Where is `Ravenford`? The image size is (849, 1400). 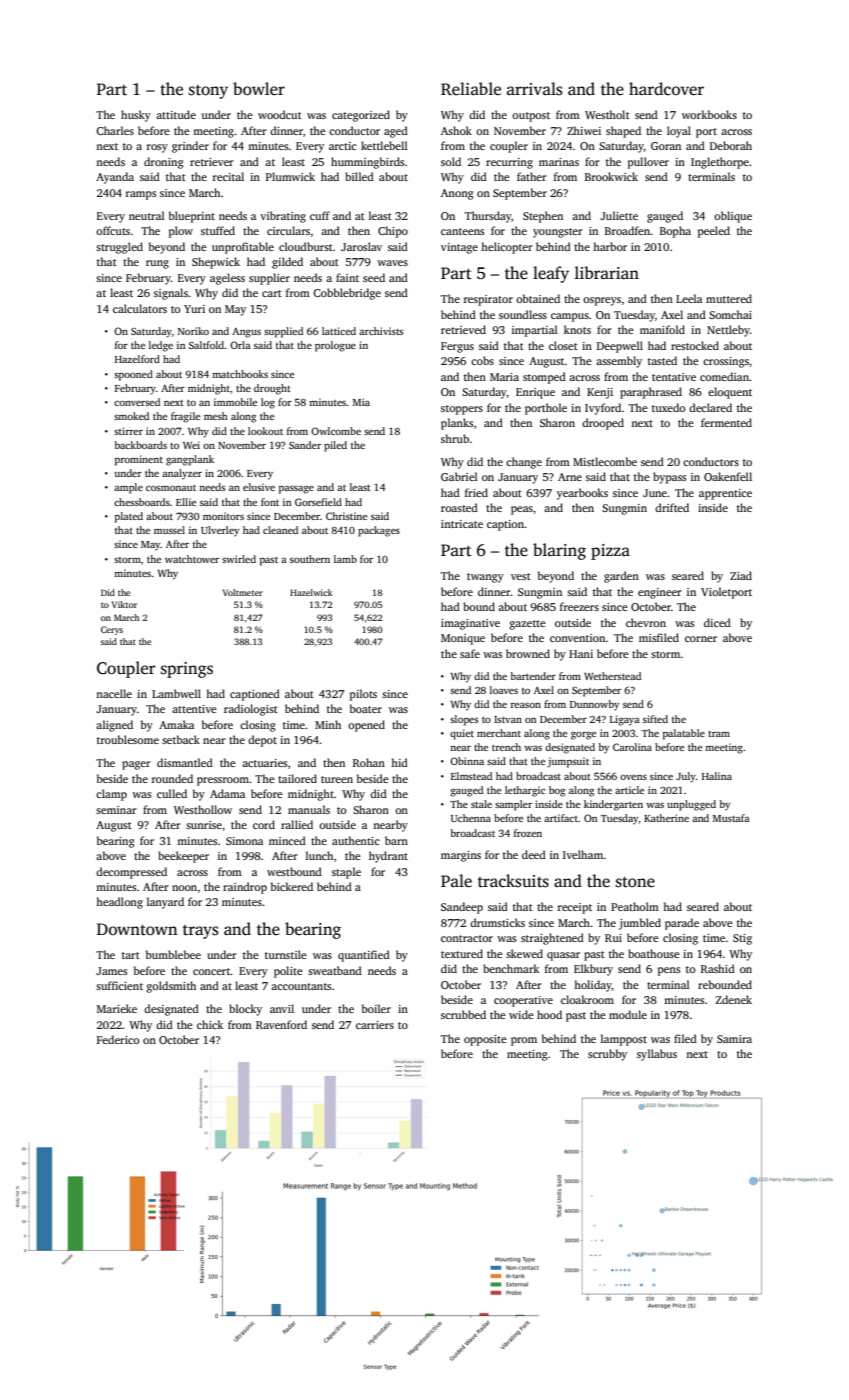
Ravenford is located at coordinates (281, 1024).
